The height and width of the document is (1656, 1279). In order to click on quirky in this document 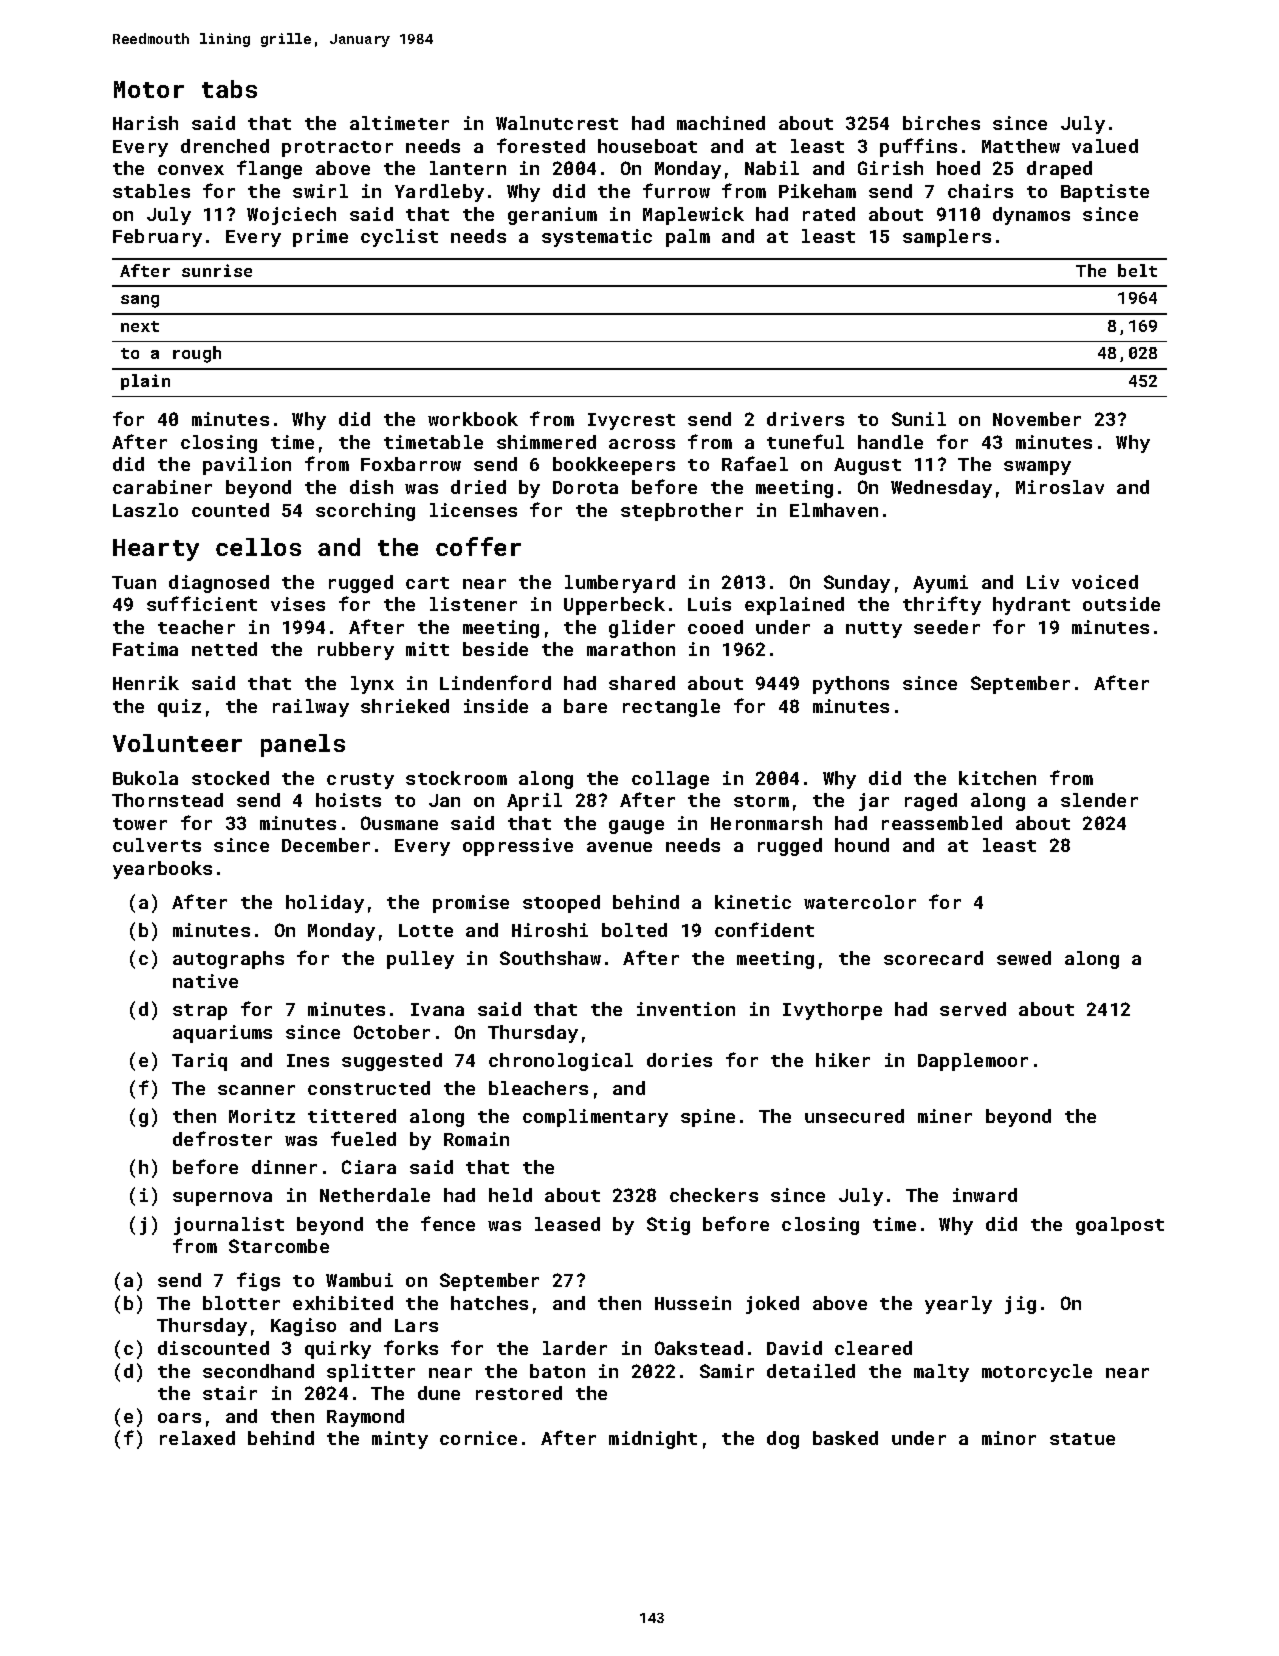, I will do `click(338, 1350)`.
